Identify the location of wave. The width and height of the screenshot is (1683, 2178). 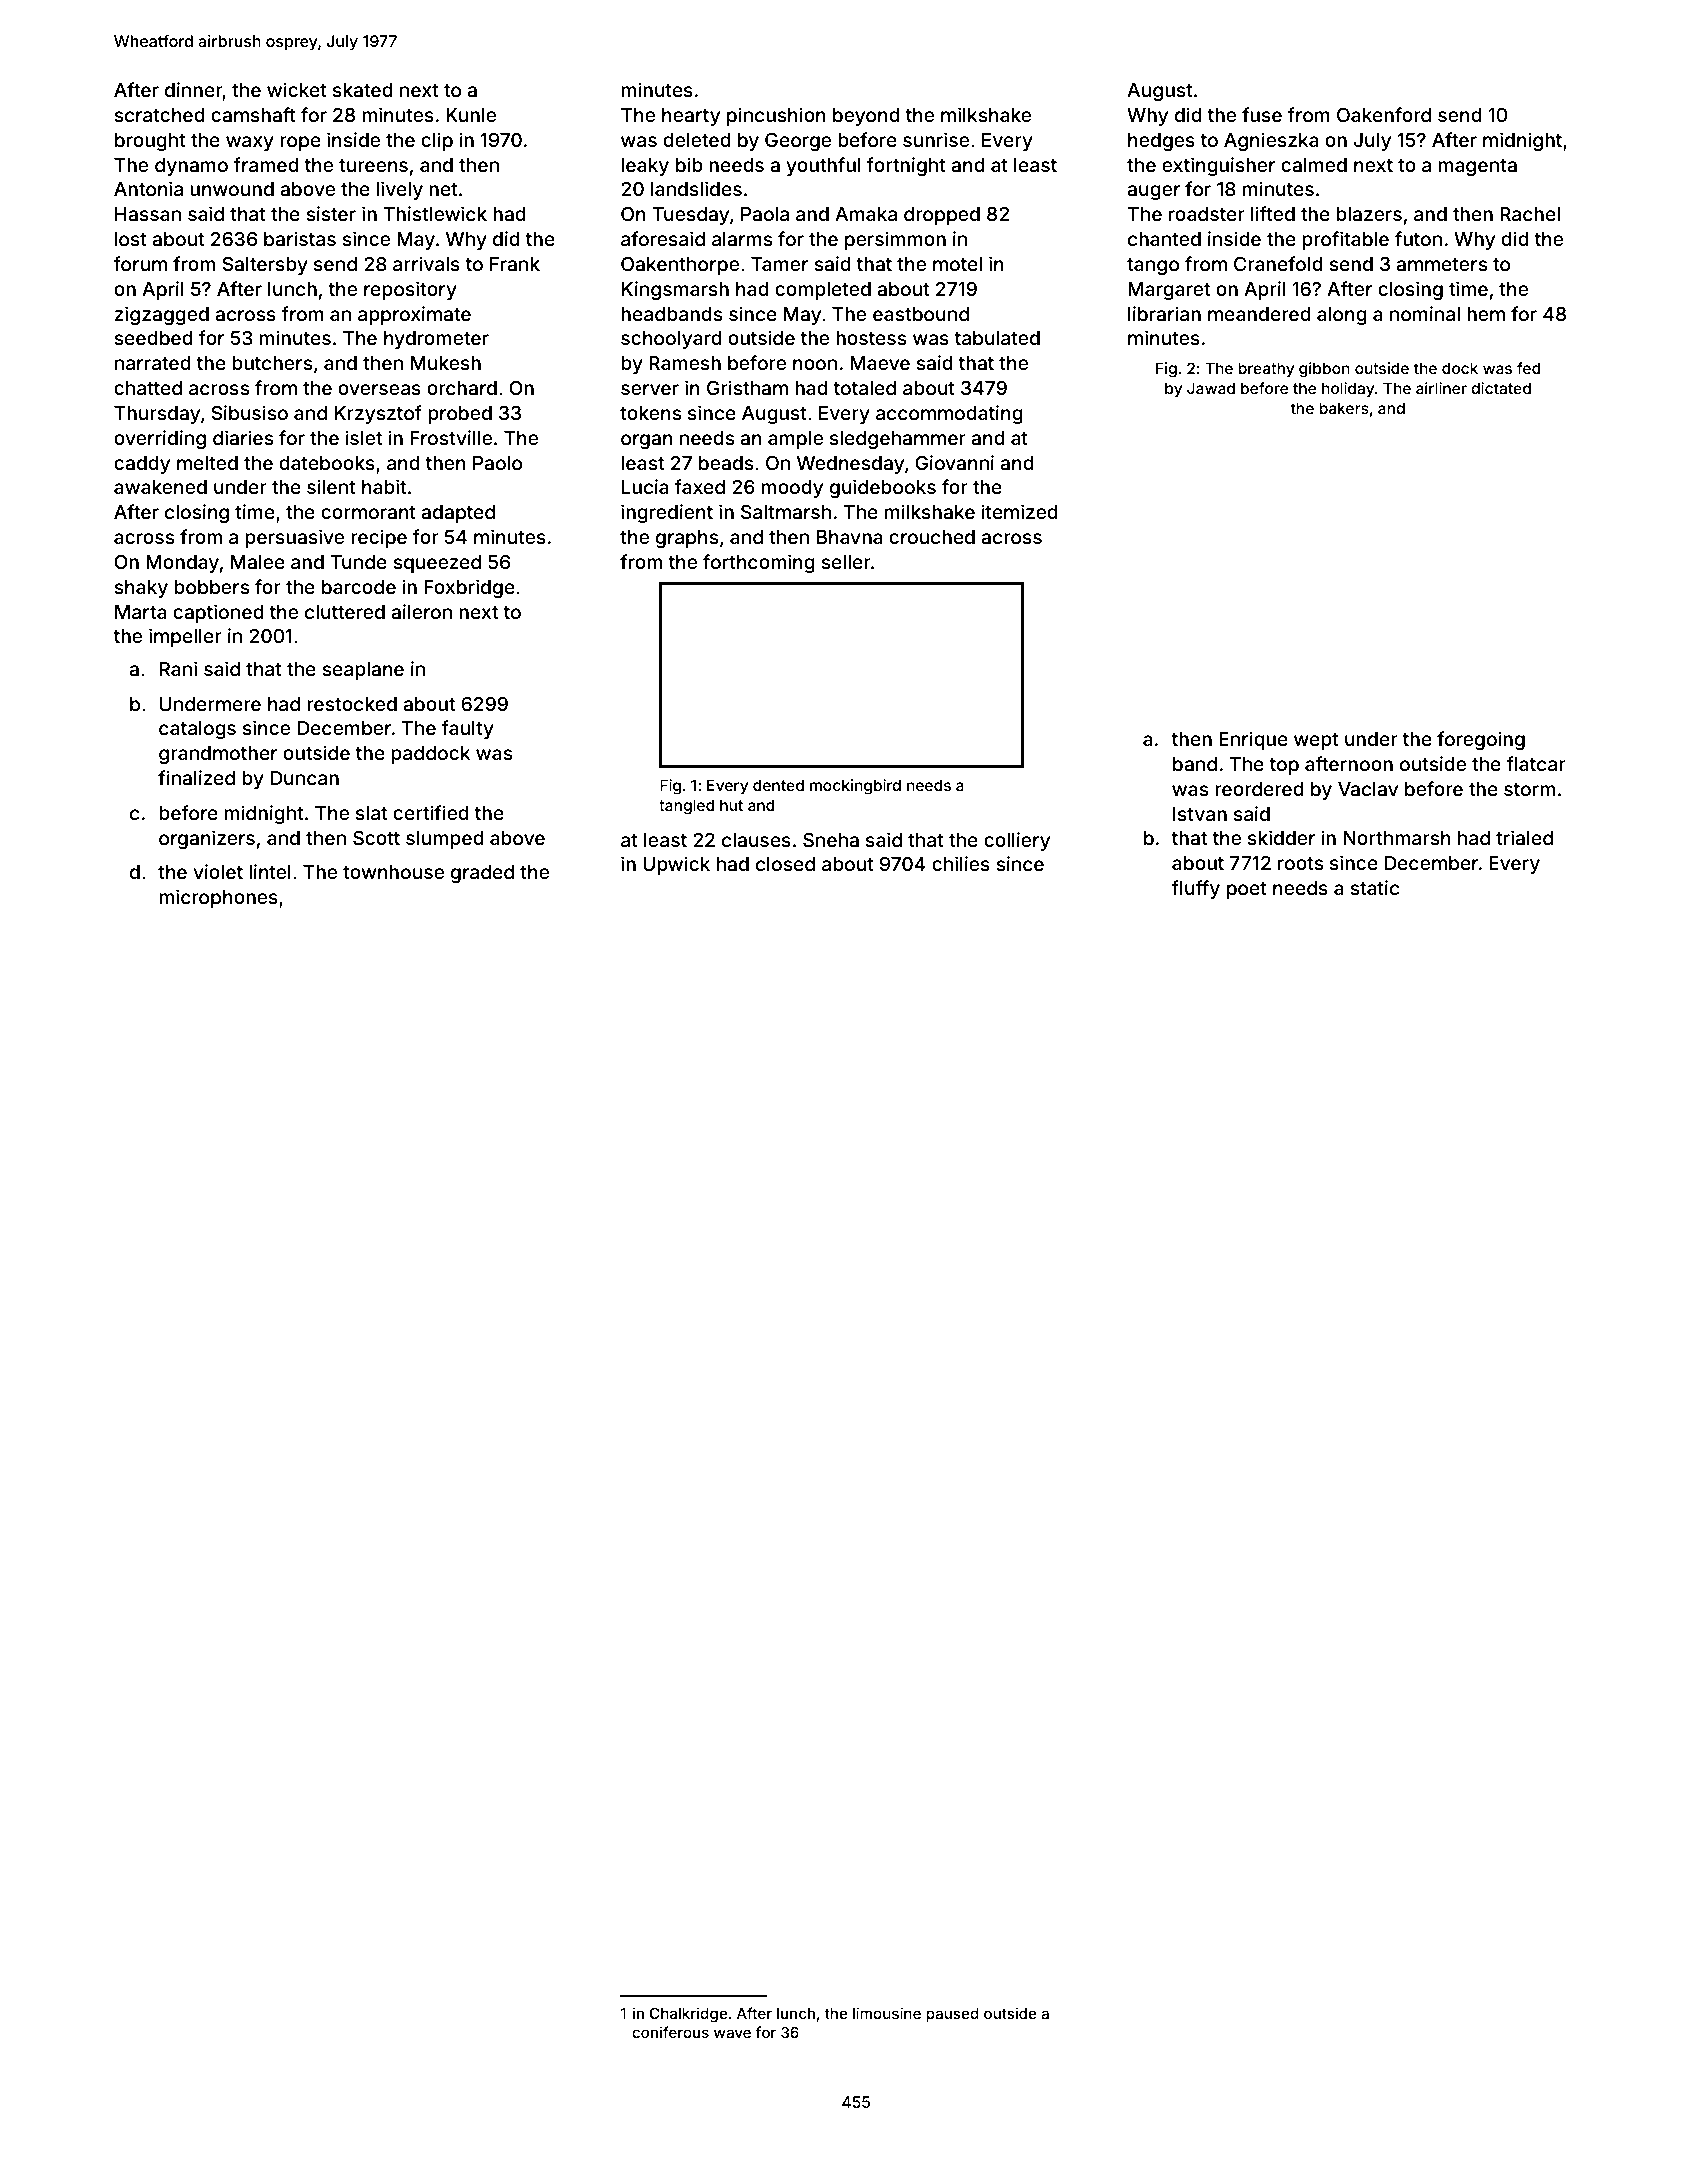
(732, 2033).
